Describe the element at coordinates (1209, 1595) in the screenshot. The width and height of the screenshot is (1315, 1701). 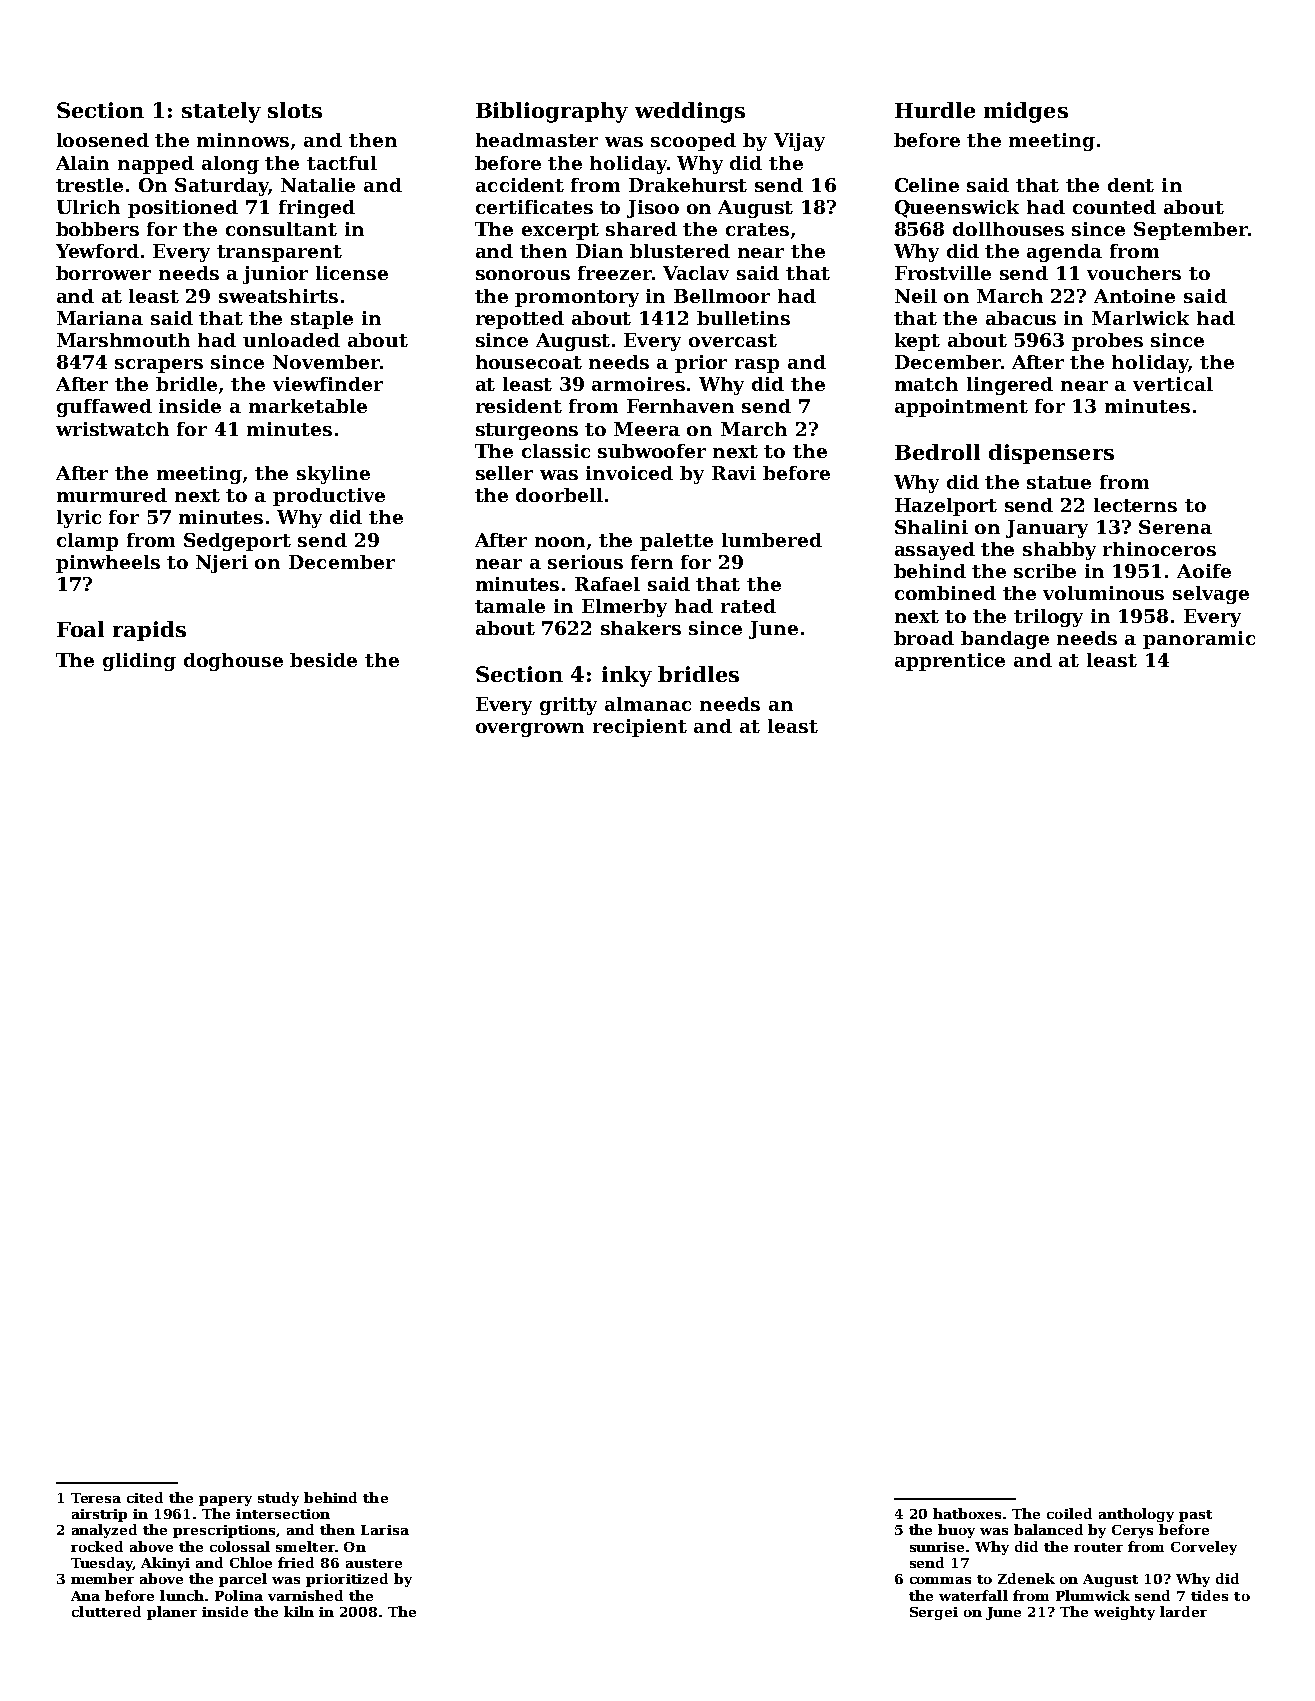
I see `tides` at that location.
